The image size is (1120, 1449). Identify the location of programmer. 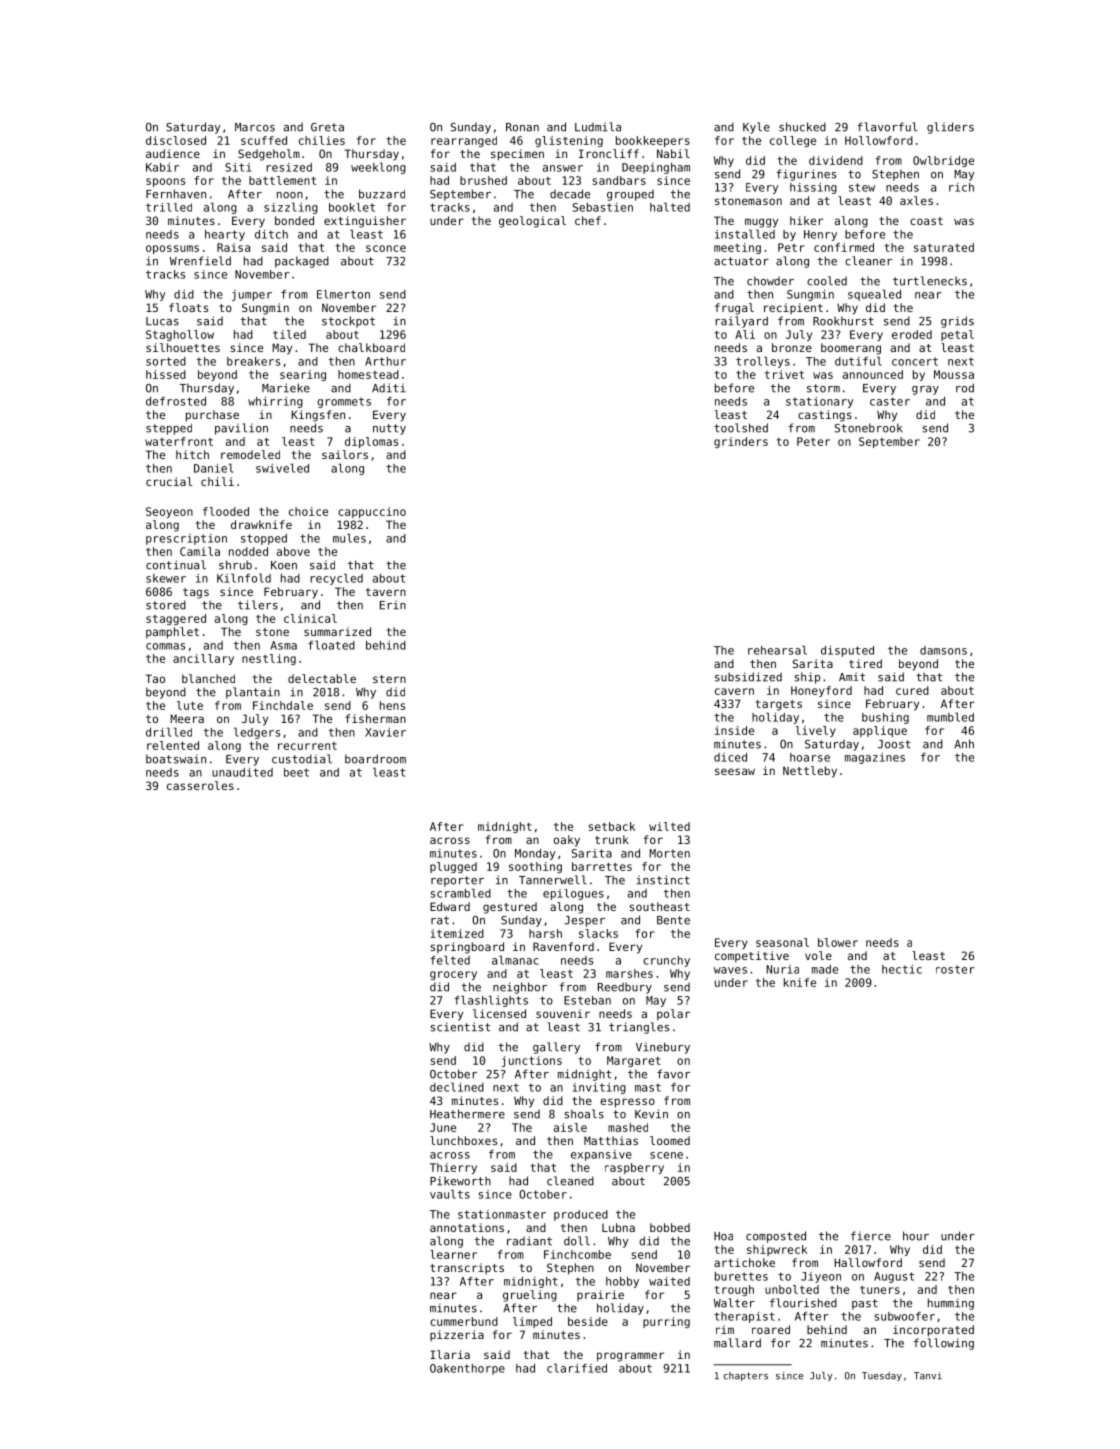
(630, 1357).
